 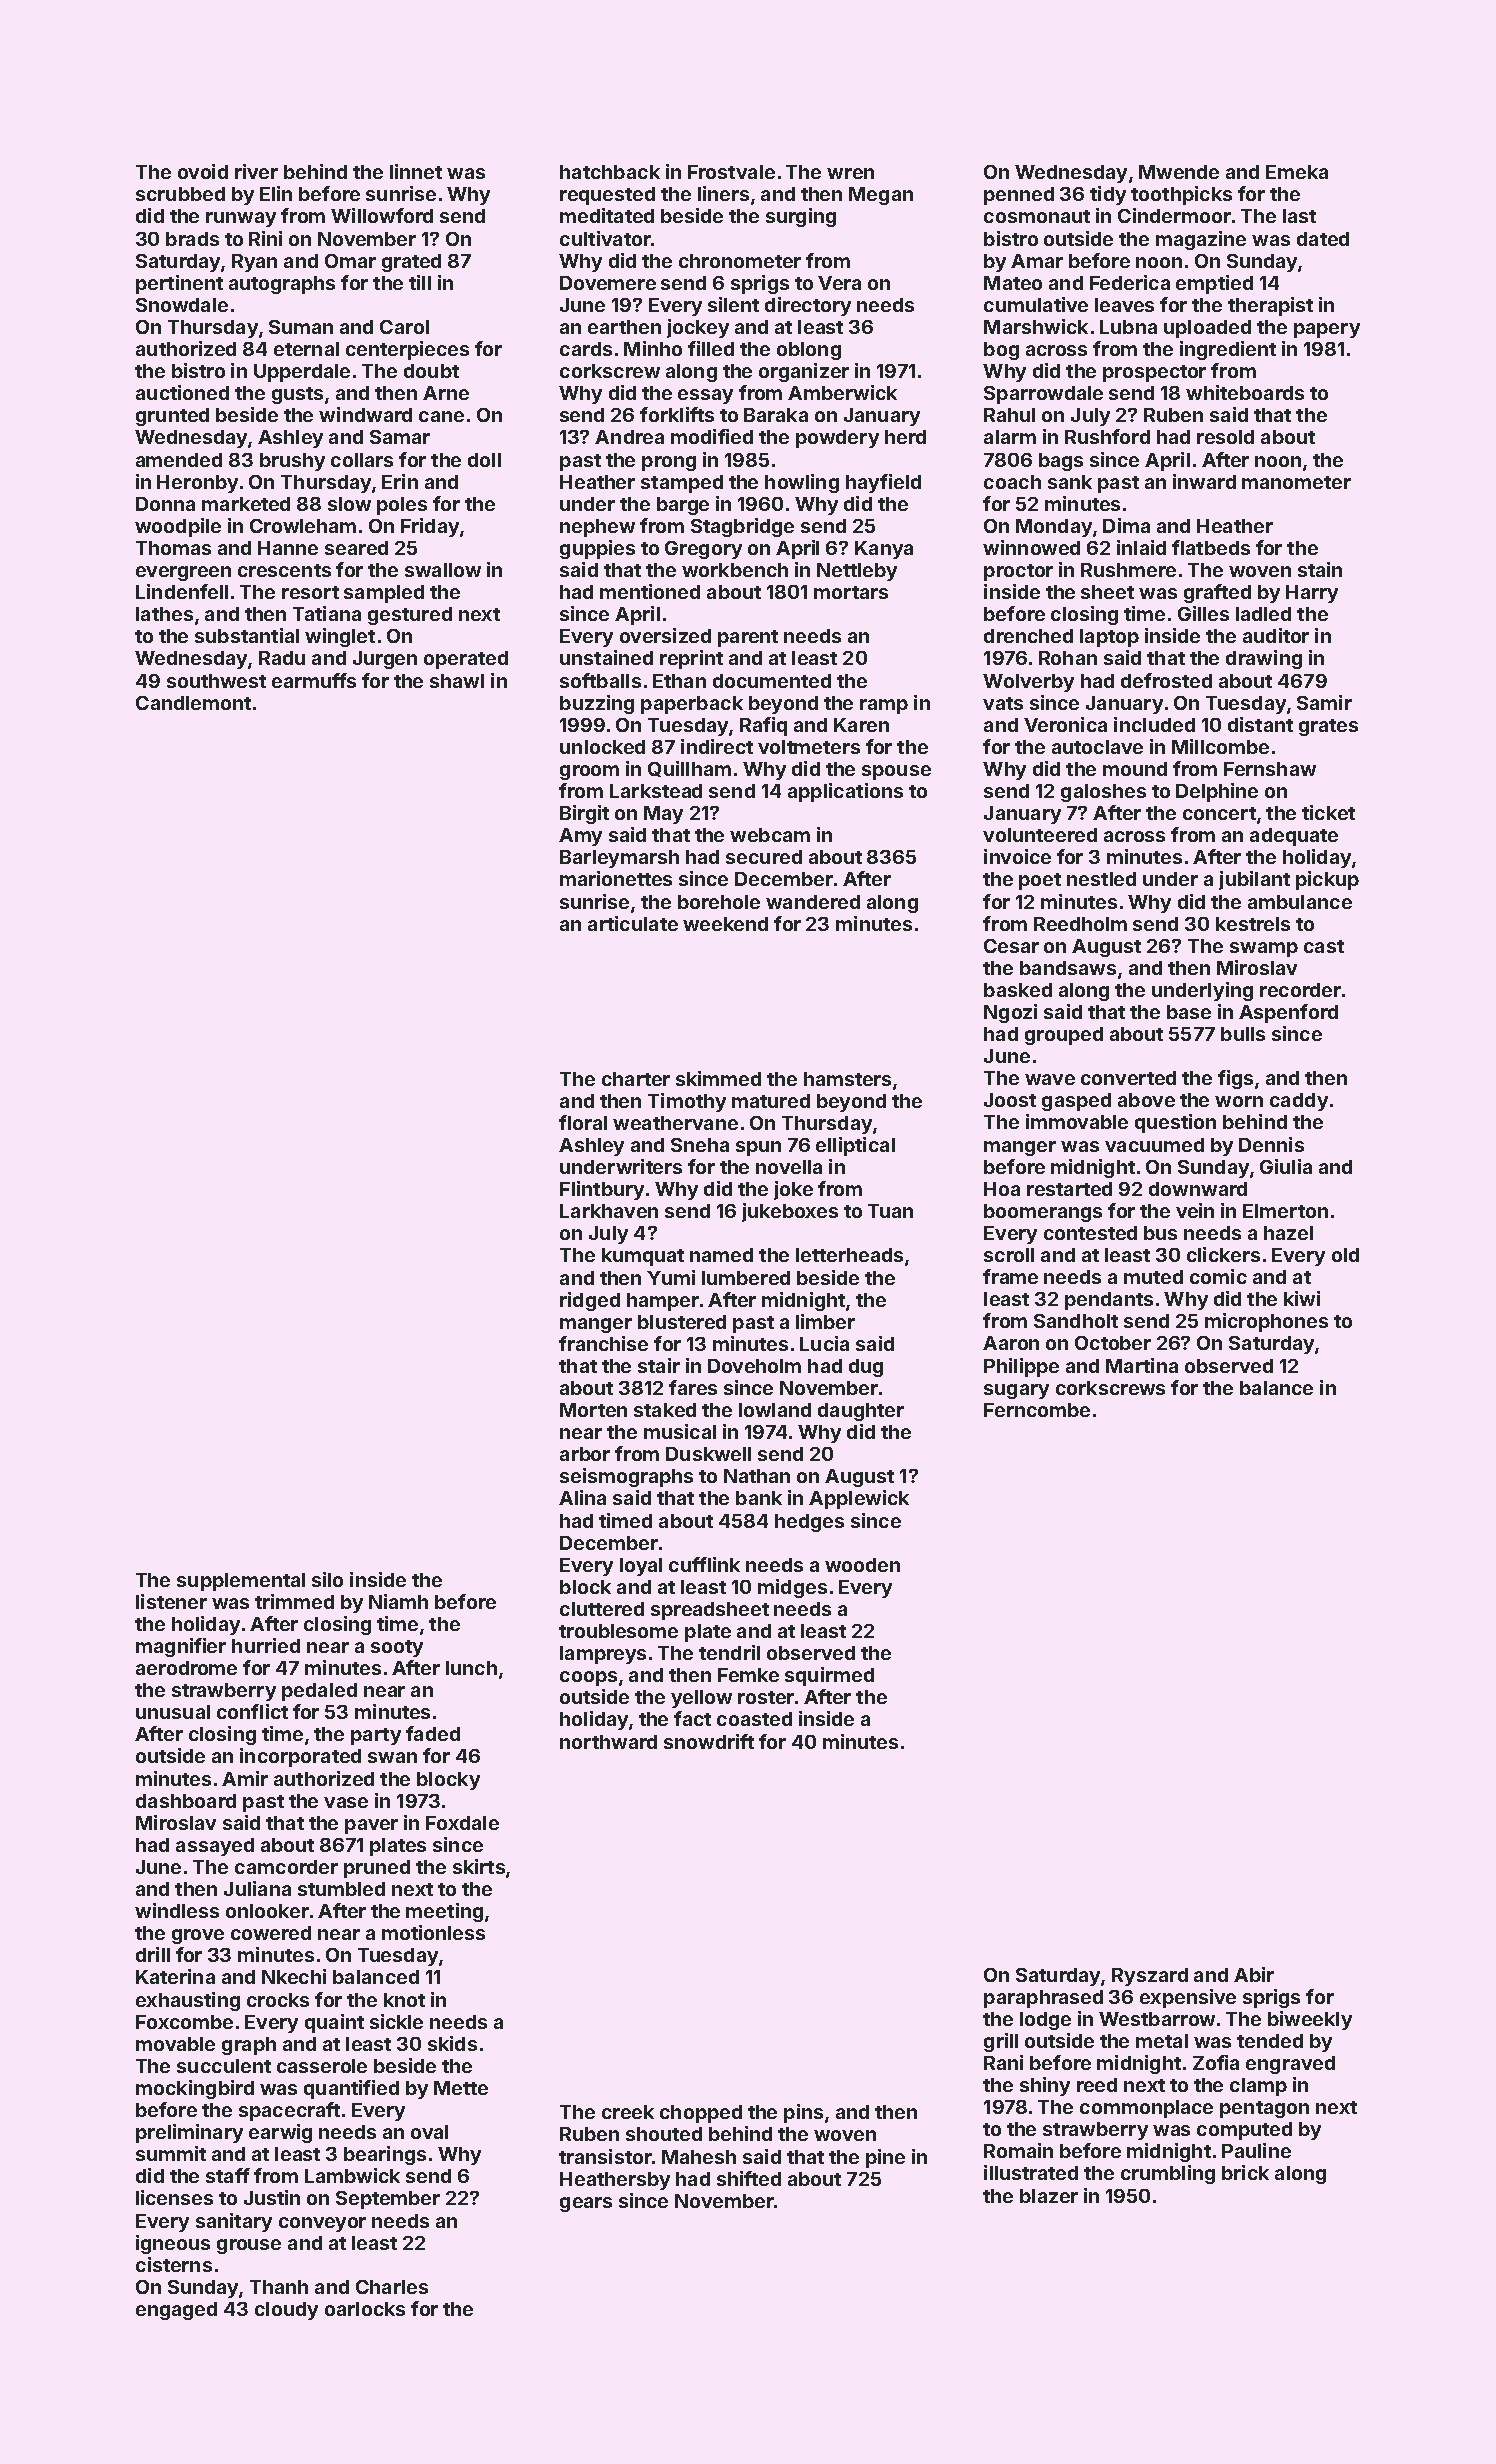 I want to click on snowdrift, so click(x=709, y=1741).
